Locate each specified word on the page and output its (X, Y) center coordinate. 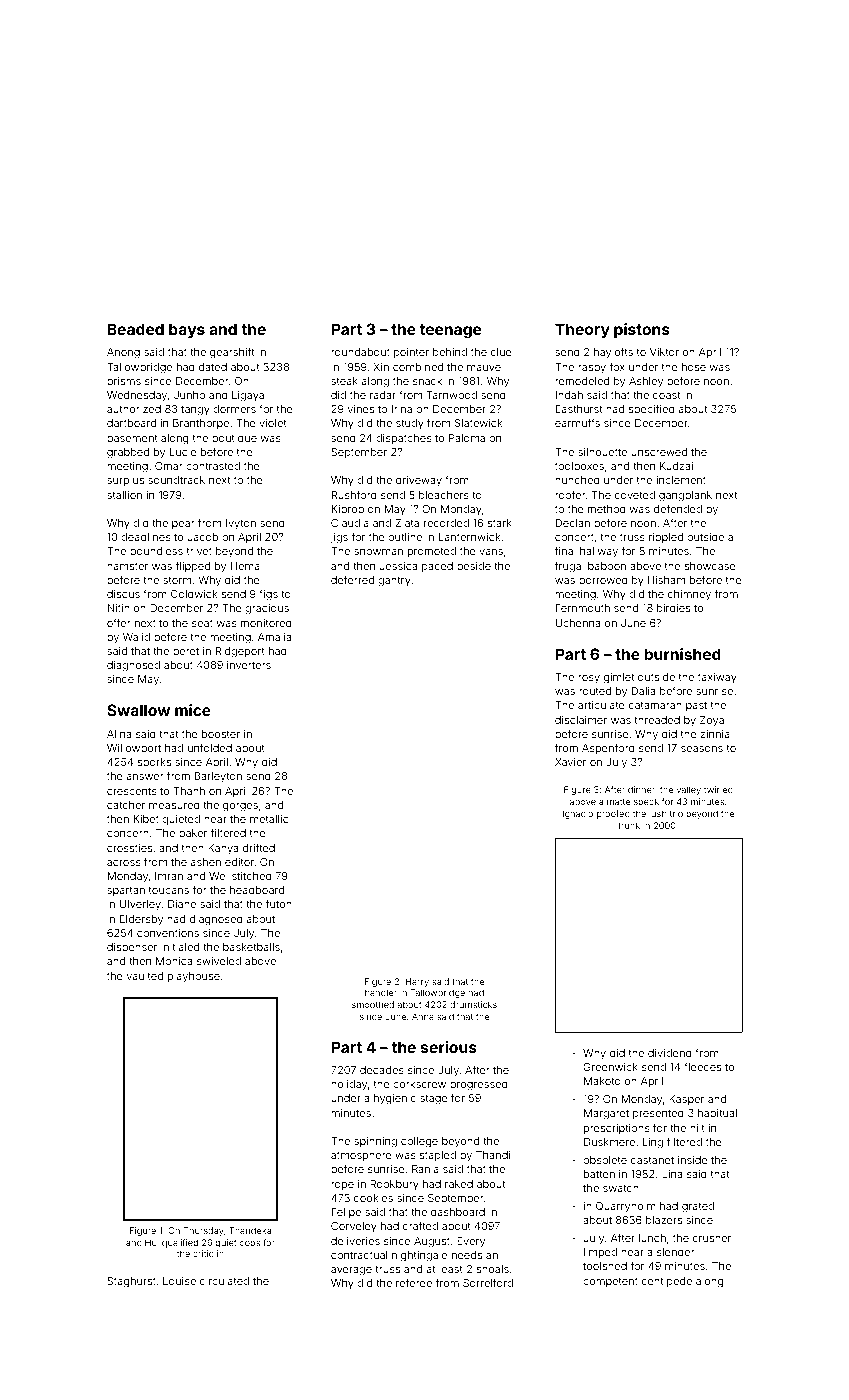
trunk (629, 825)
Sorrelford (488, 1282)
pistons (642, 330)
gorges (240, 807)
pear (183, 525)
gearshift (232, 353)
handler (381, 992)
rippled (666, 538)
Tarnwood (452, 395)
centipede (667, 1282)
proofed (613, 814)
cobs (250, 1242)
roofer (570, 494)
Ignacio (578, 814)
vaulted (145, 976)
